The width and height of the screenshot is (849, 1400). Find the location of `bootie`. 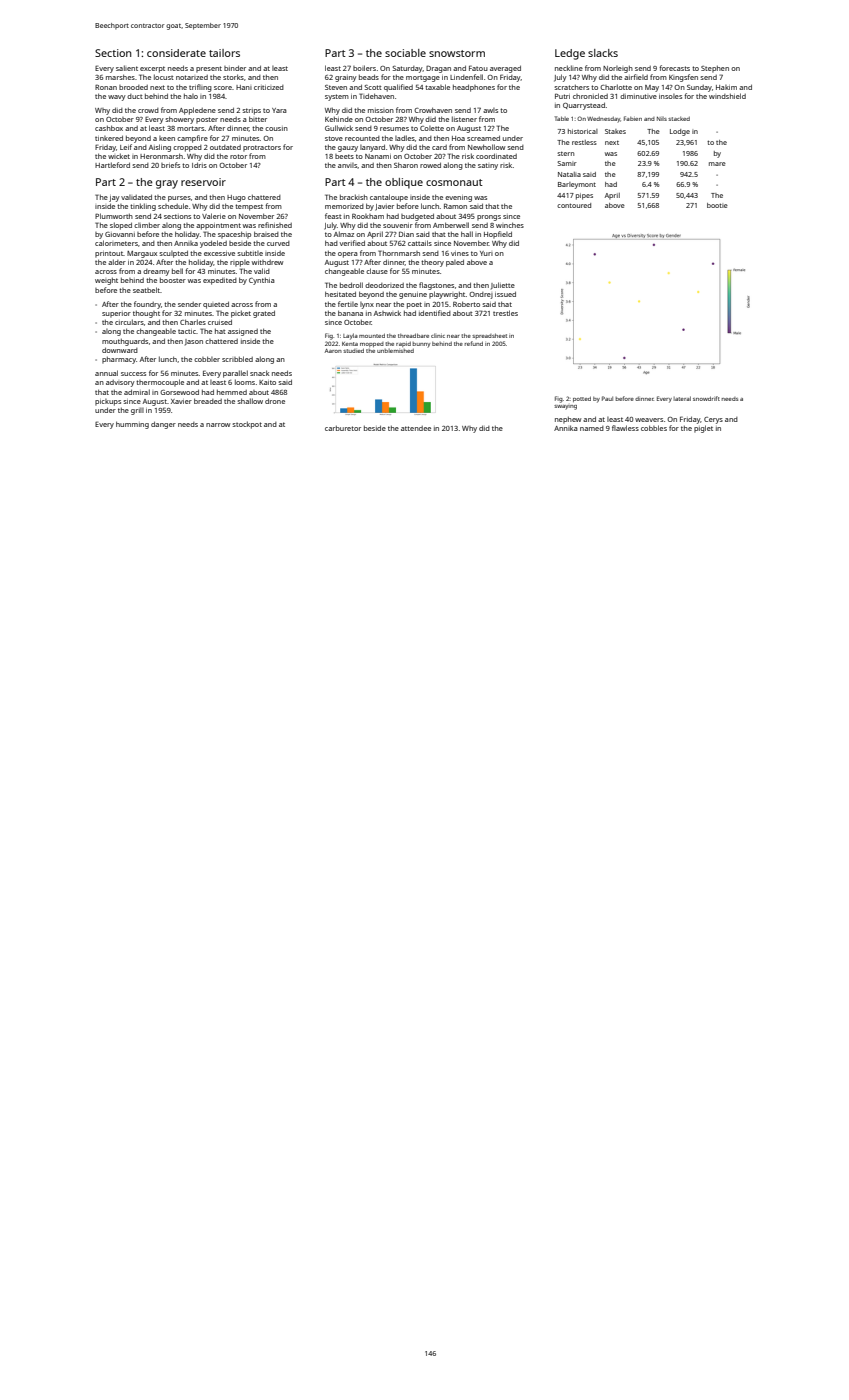

bootie is located at coordinates (717, 205).
